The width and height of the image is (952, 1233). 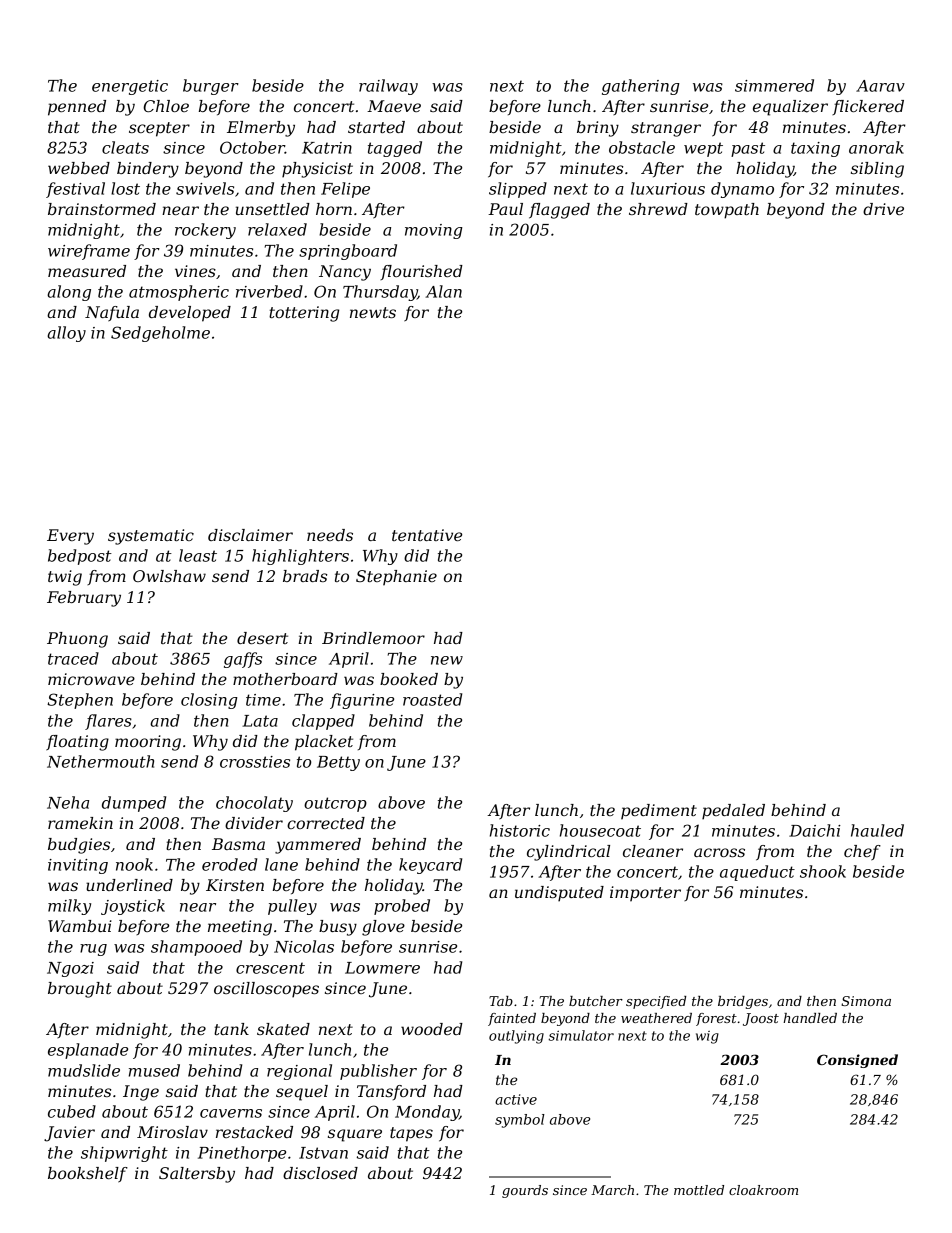 What do you see at coordinates (211, 87) in the image?
I see `burger` at bounding box center [211, 87].
